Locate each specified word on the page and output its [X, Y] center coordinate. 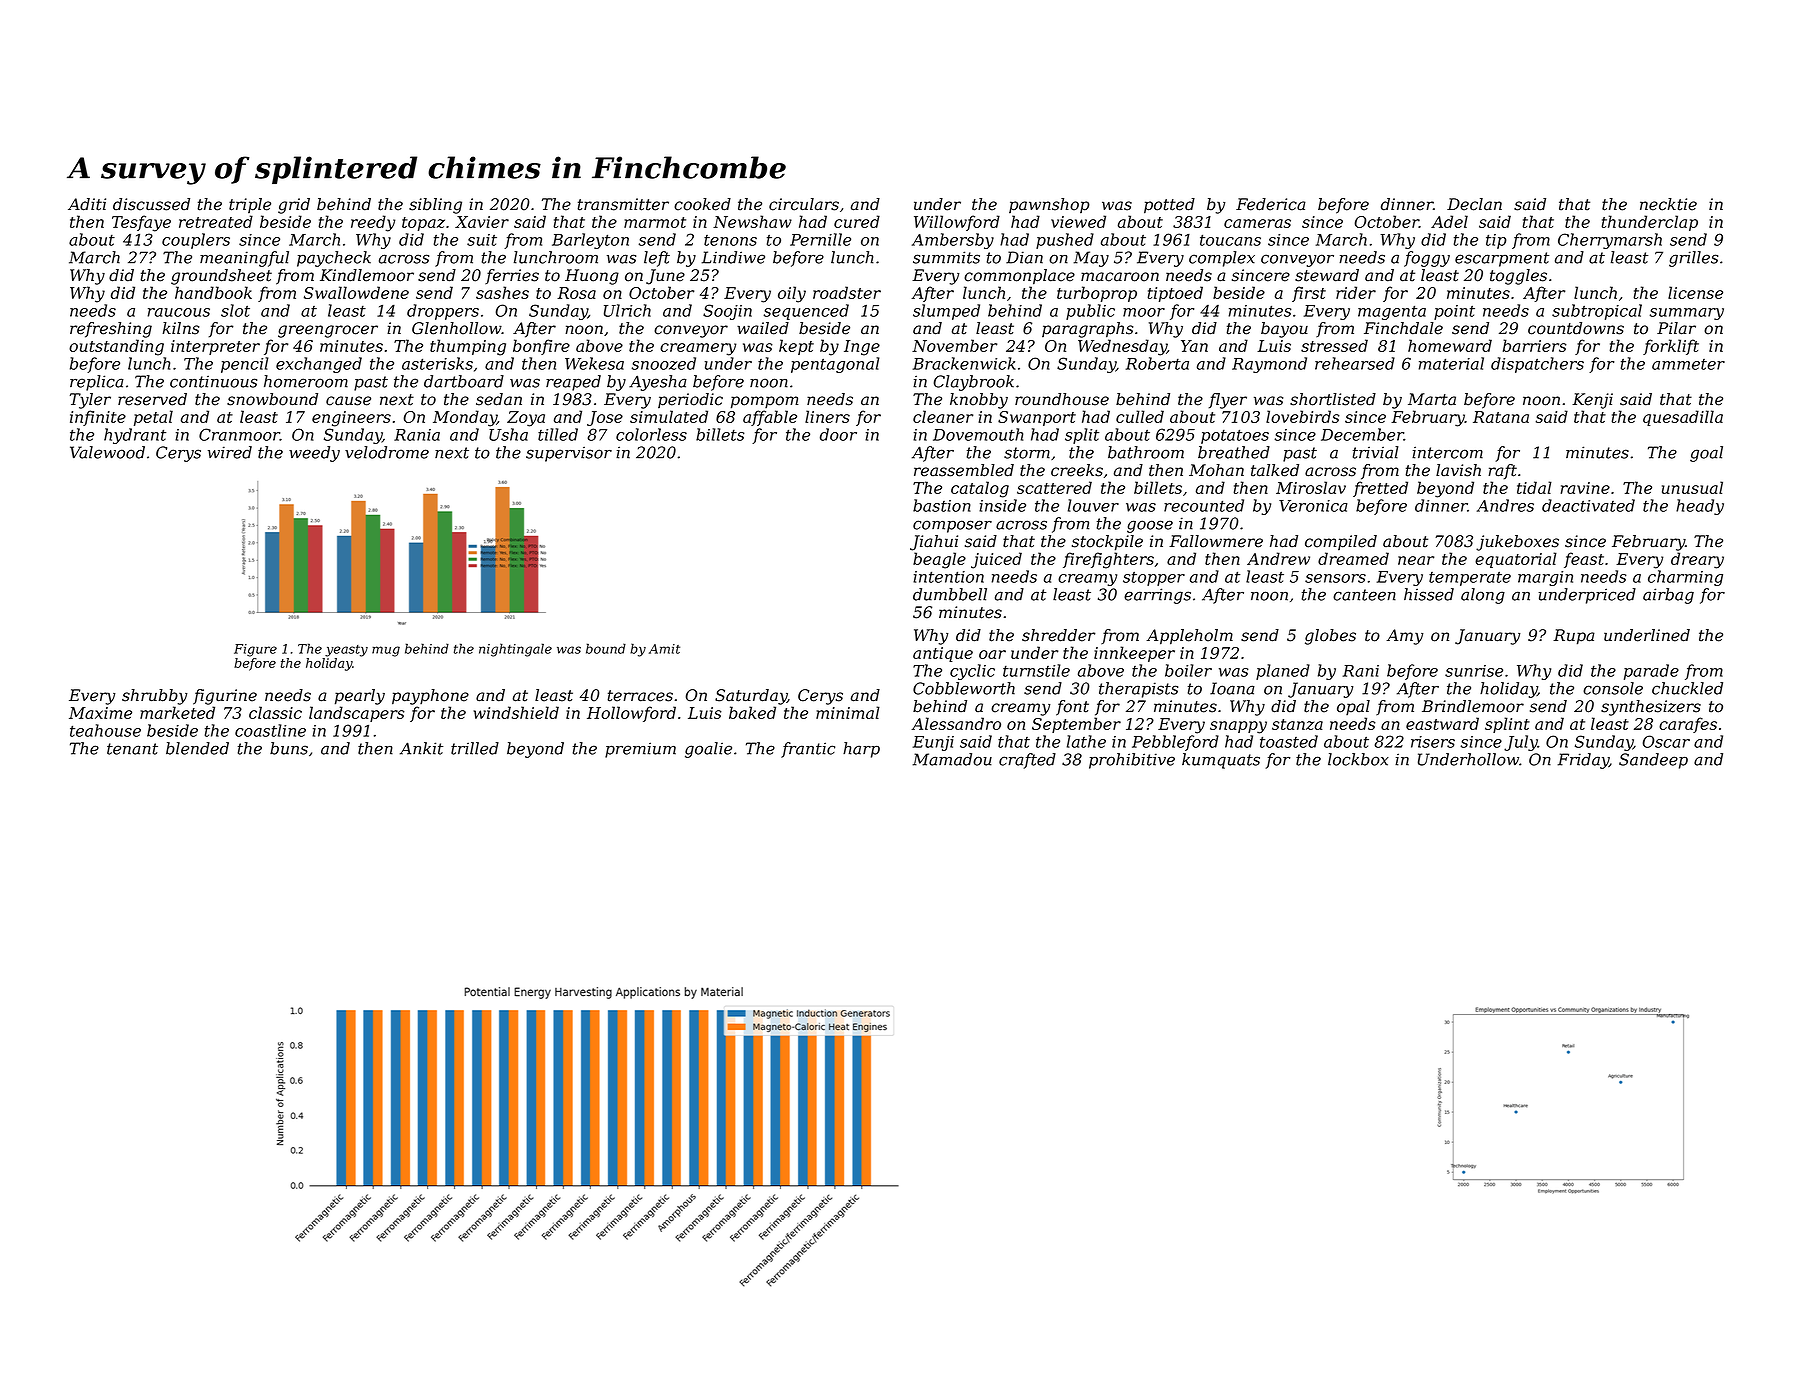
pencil [245, 365]
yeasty [346, 651]
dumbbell [950, 594]
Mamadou [952, 759]
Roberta [1157, 363]
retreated [216, 221]
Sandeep [1653, 761]
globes [1330, 637]
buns [289, 748]
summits [946, 257]
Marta [1432, 399]
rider [1356, 292]
